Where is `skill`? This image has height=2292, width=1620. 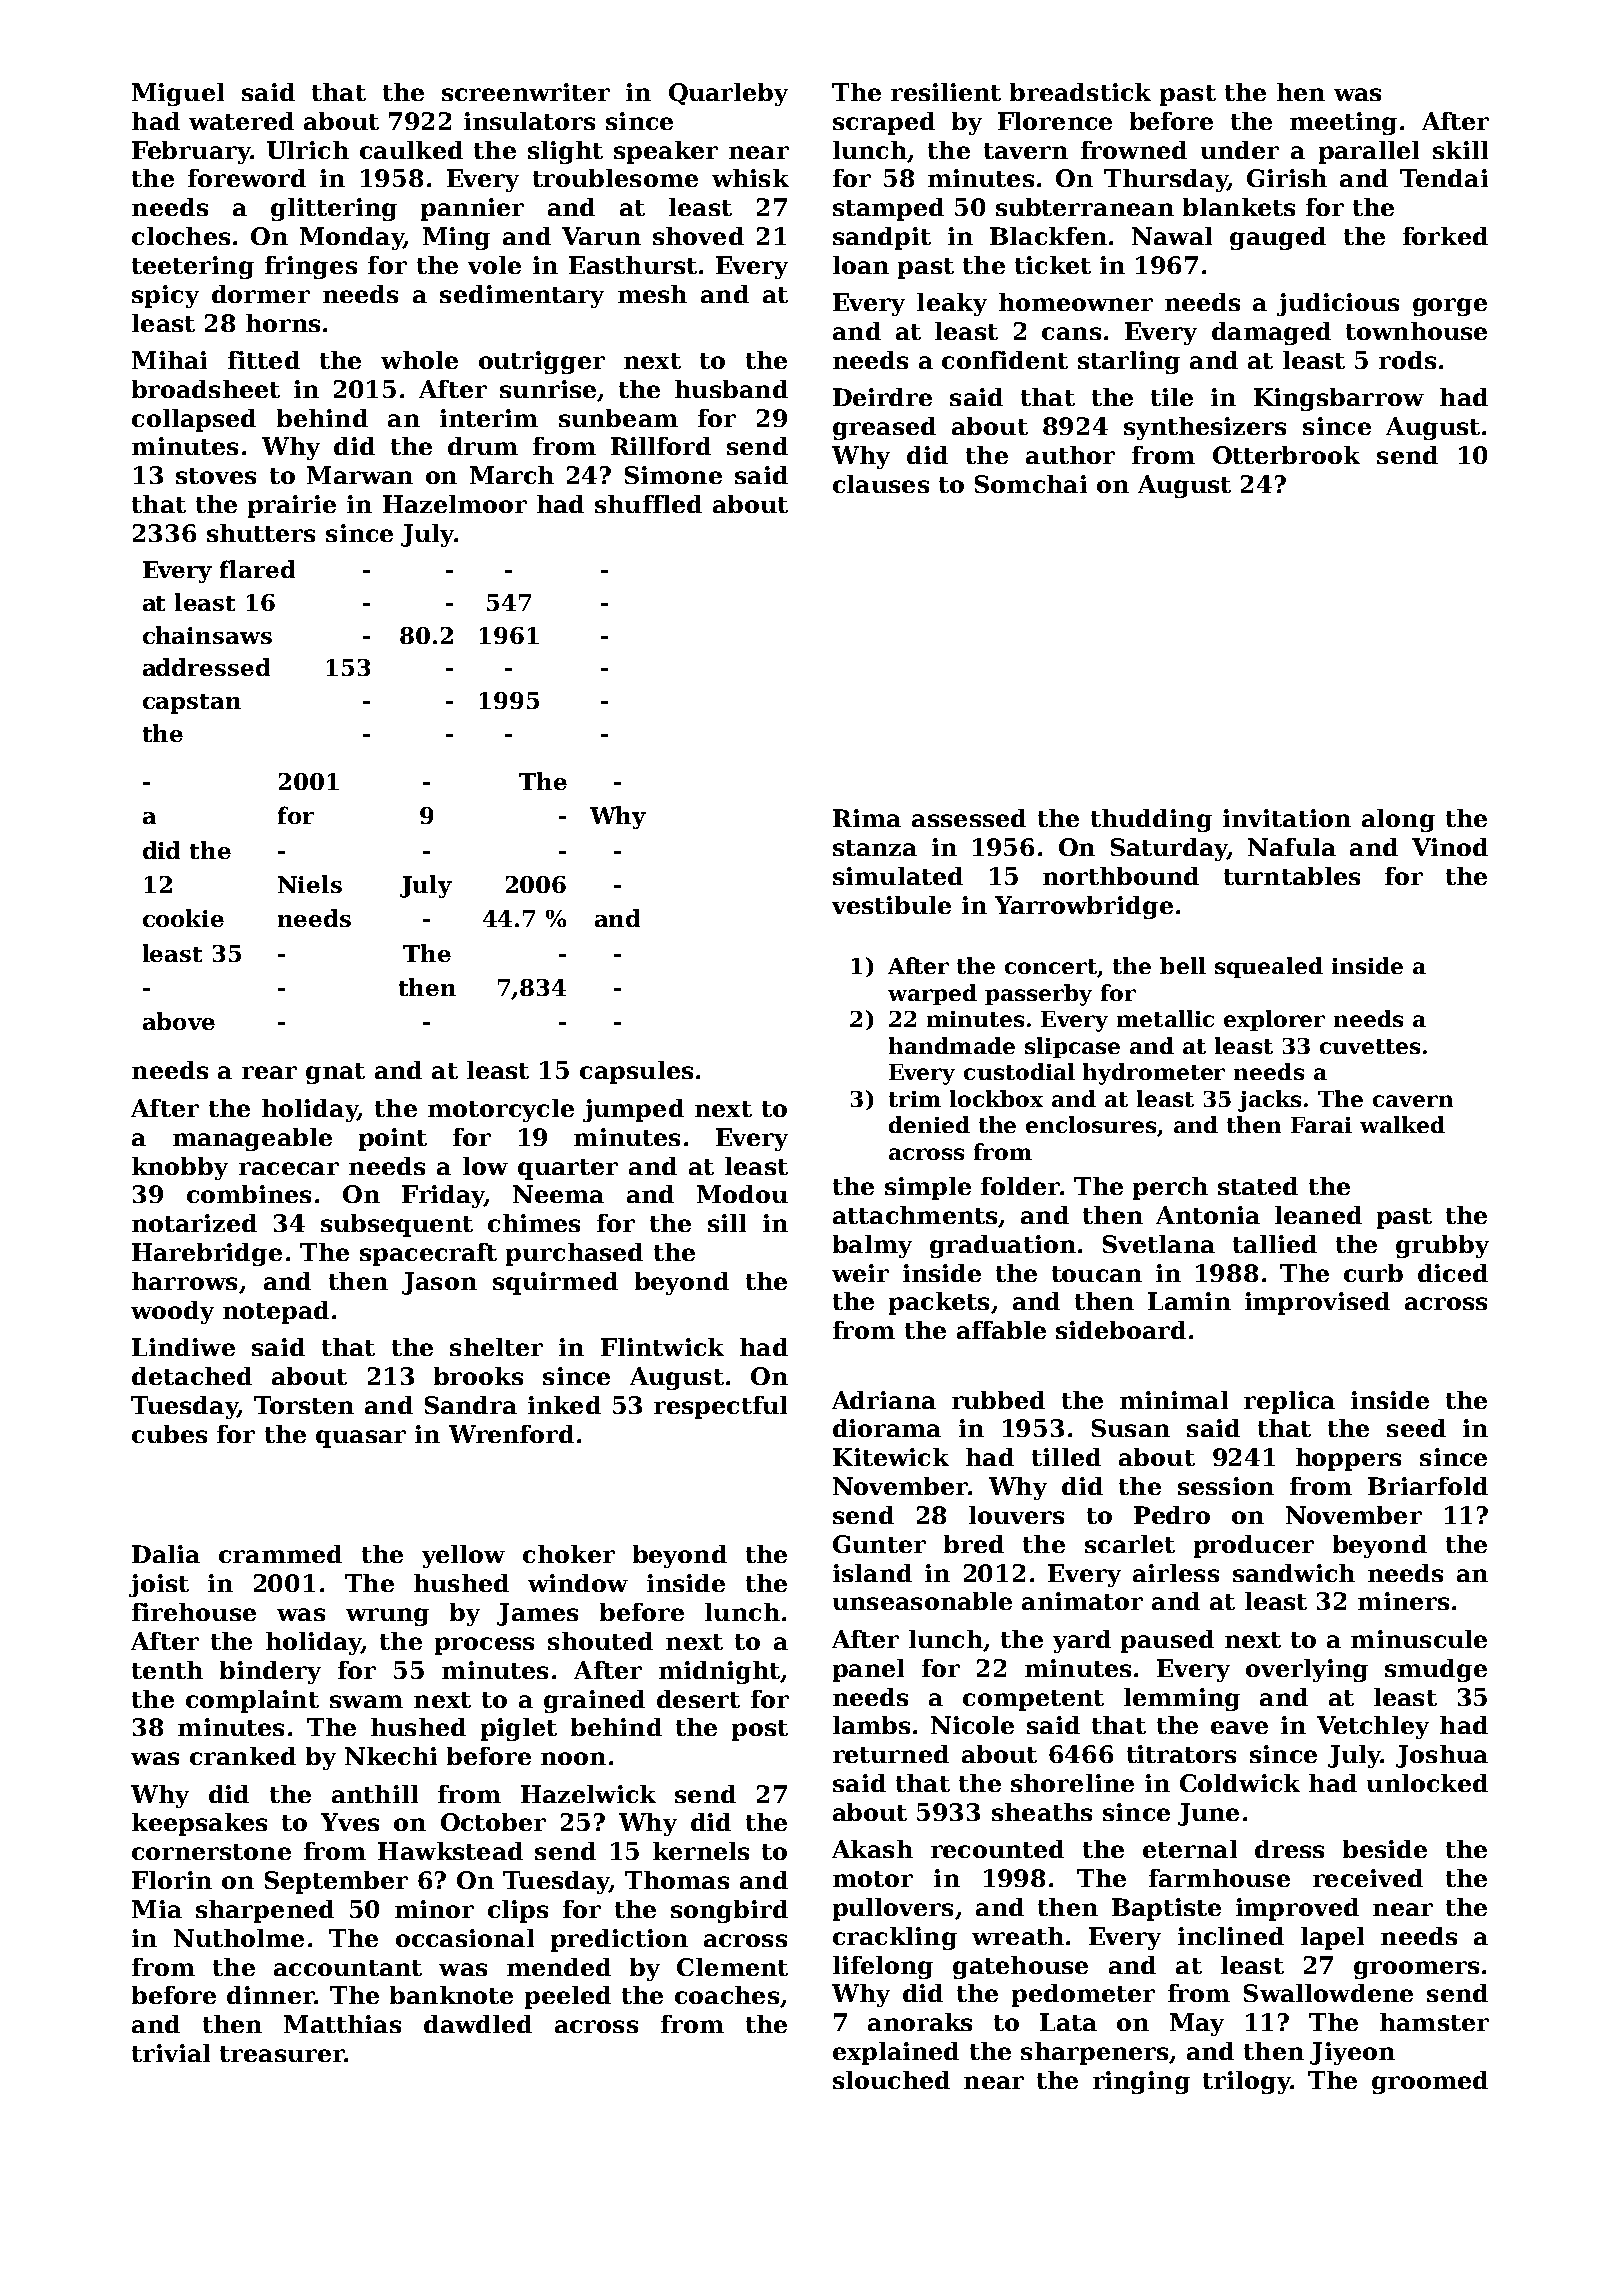
skill is located at coordinates (1460, 150).
